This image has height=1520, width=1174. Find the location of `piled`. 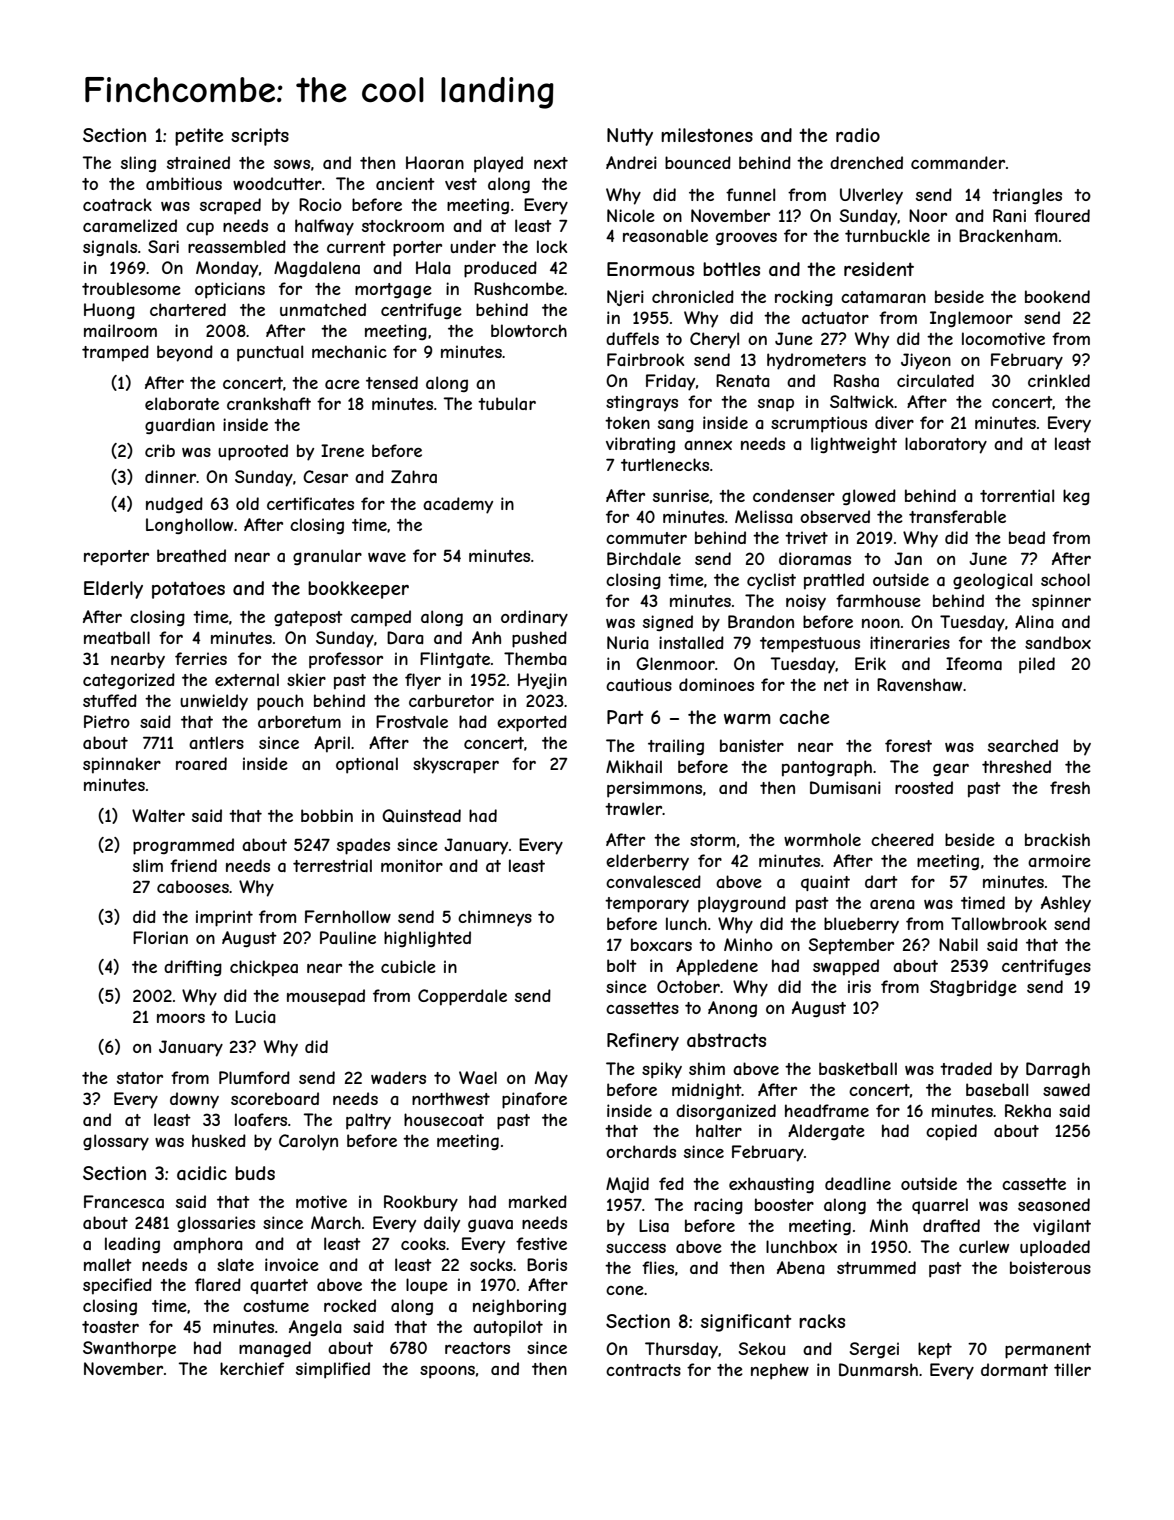

piled is located at coordinates (1037, 665).
